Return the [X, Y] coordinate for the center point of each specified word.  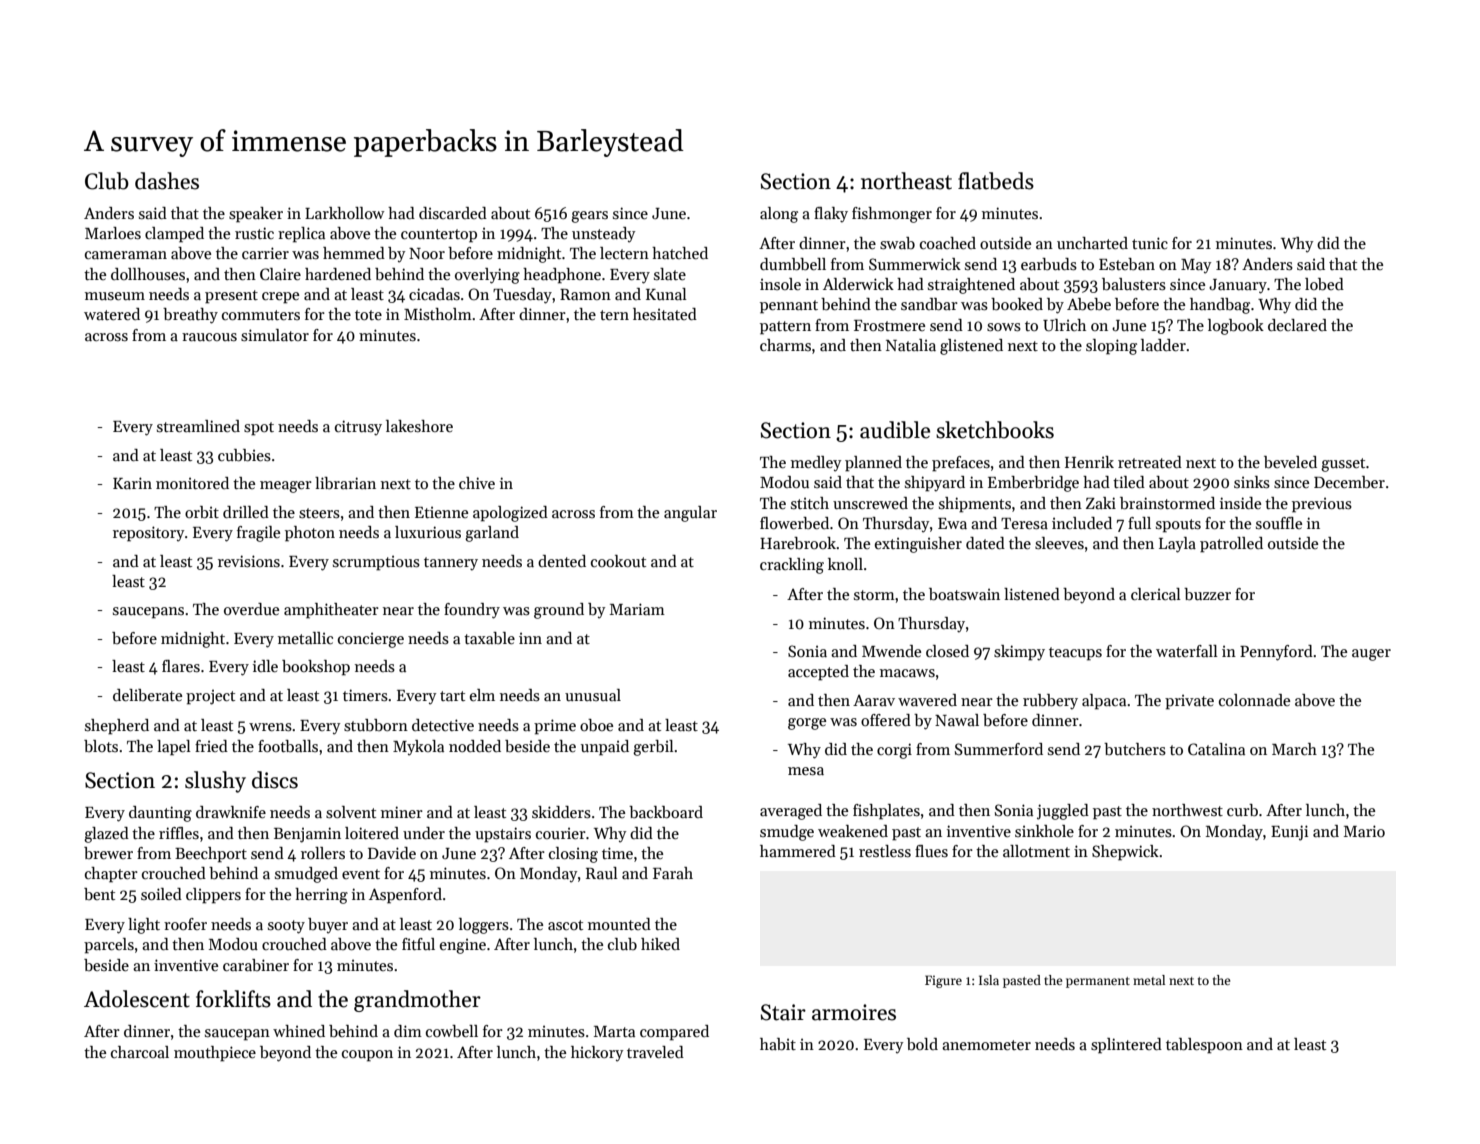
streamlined [198, 426]
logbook [1236, 327]
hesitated [665, 314]
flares [181, 666]
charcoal [140, 1052]
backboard [666, 812]
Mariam [637, 609]
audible [895, 430]
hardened [338, 274]
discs [275, 780]
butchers [1135, 749]
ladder [1163, 345]
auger [1371, 655]
